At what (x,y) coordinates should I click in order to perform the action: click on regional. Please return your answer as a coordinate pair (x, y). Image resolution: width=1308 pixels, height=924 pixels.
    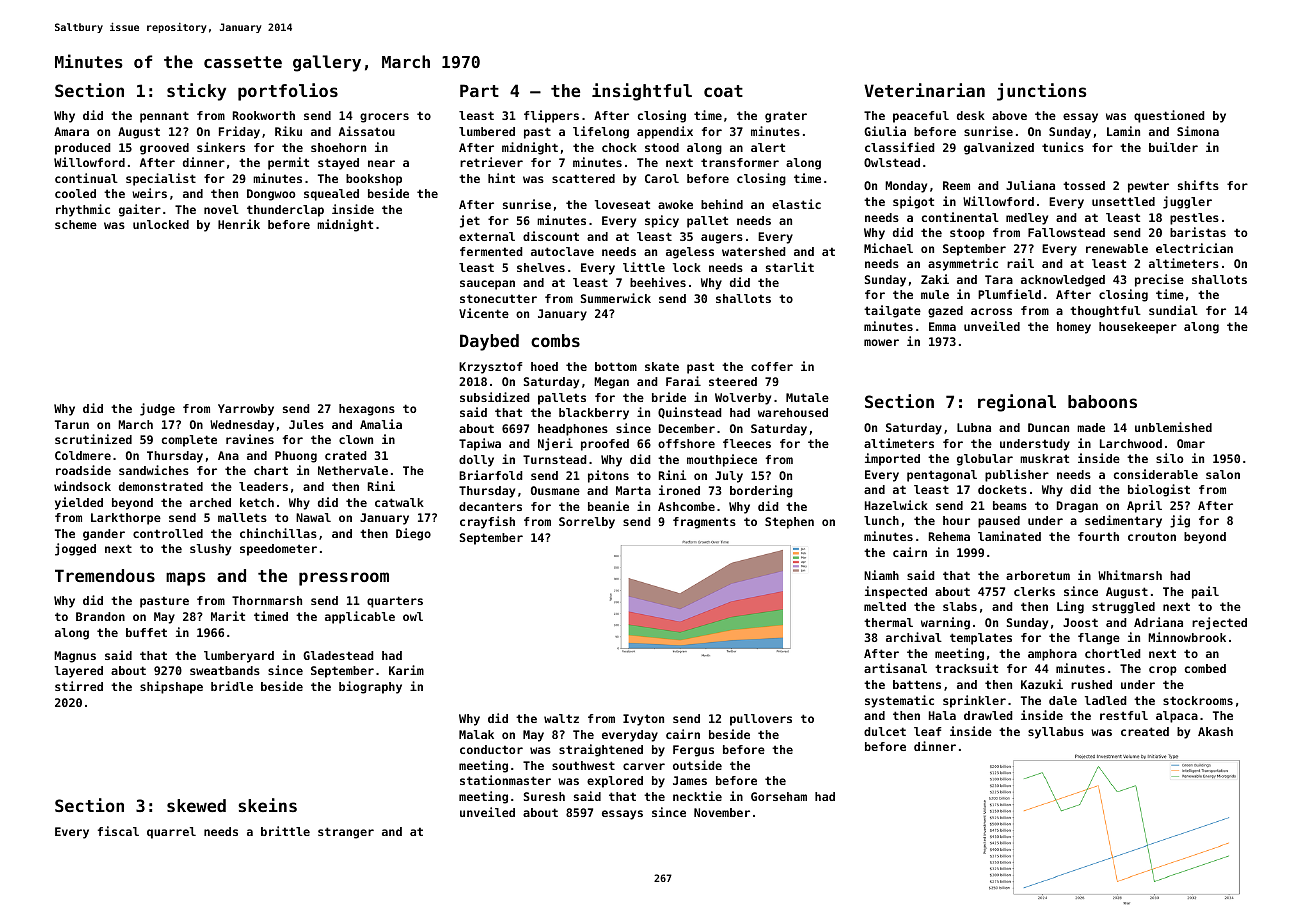
    Looking at the image, I should click on (1017, 403).
